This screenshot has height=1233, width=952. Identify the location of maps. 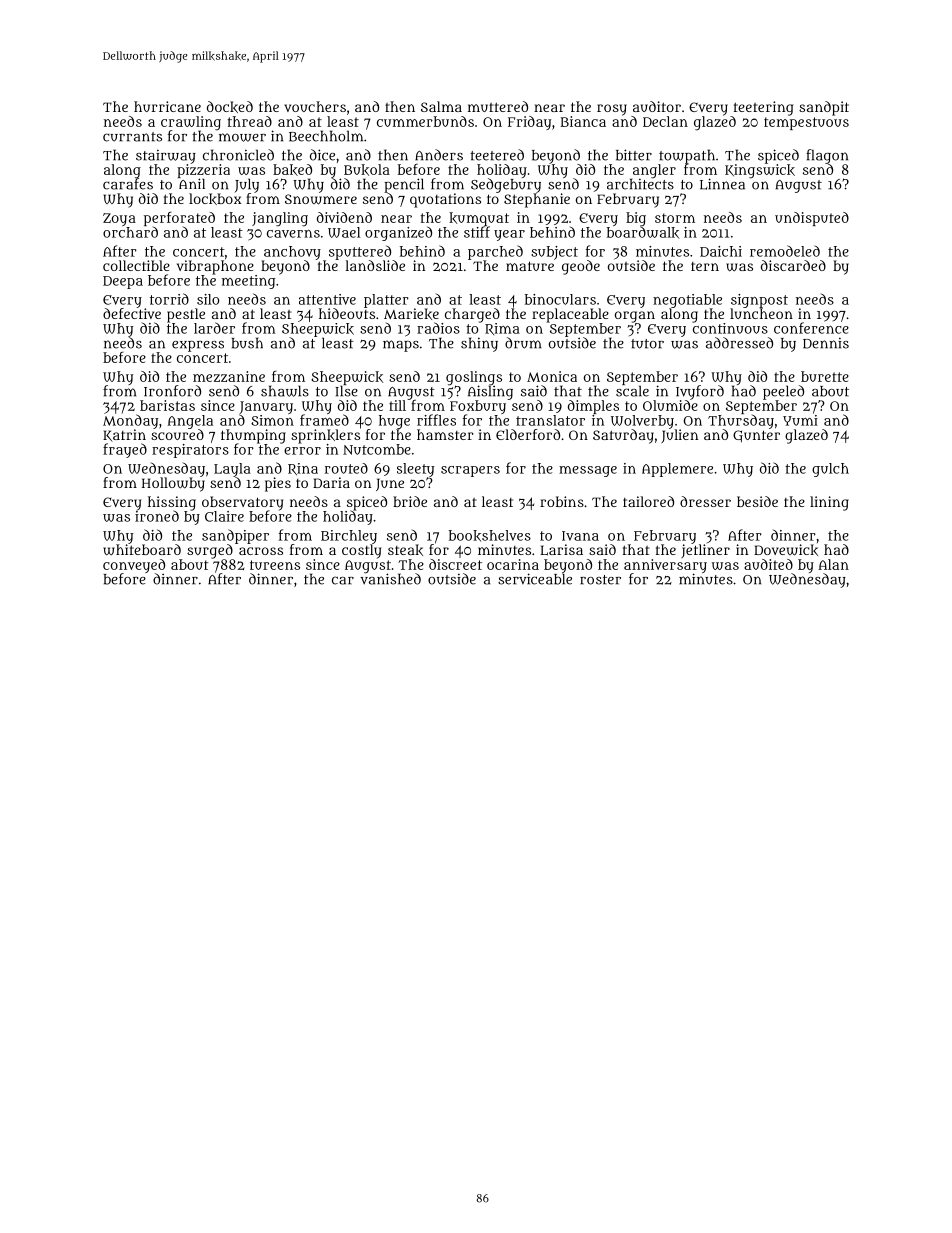
(401, 346).
